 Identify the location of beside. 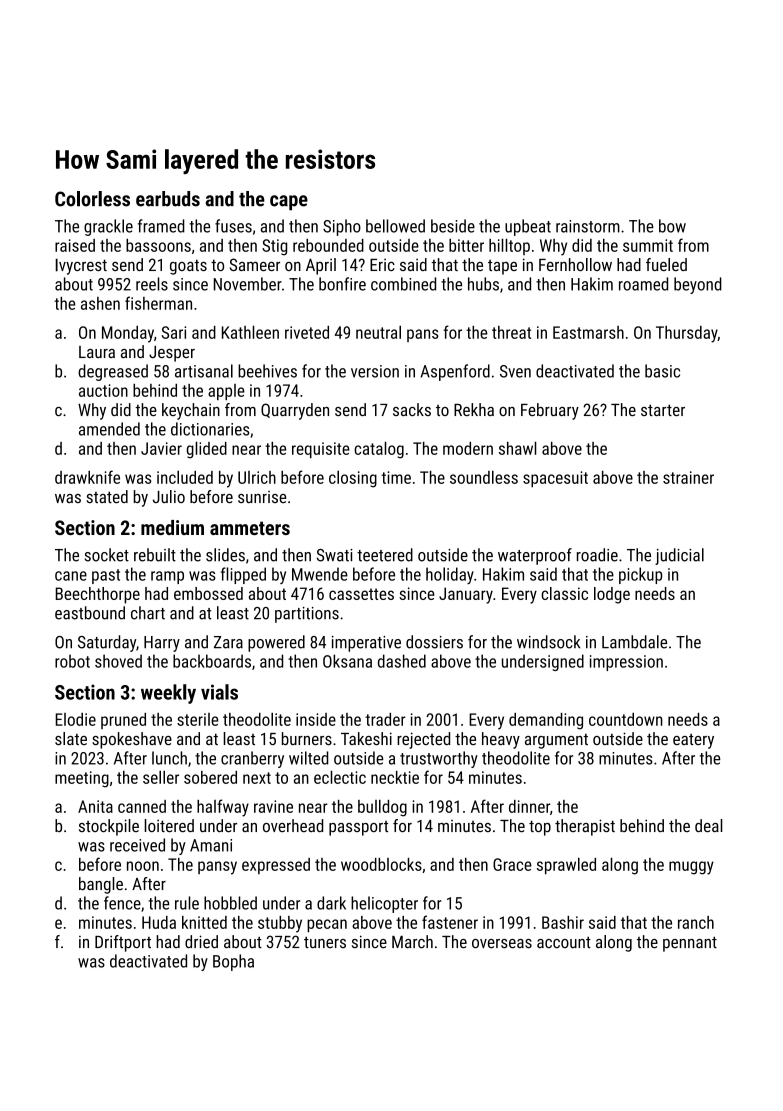
(453, 226).
